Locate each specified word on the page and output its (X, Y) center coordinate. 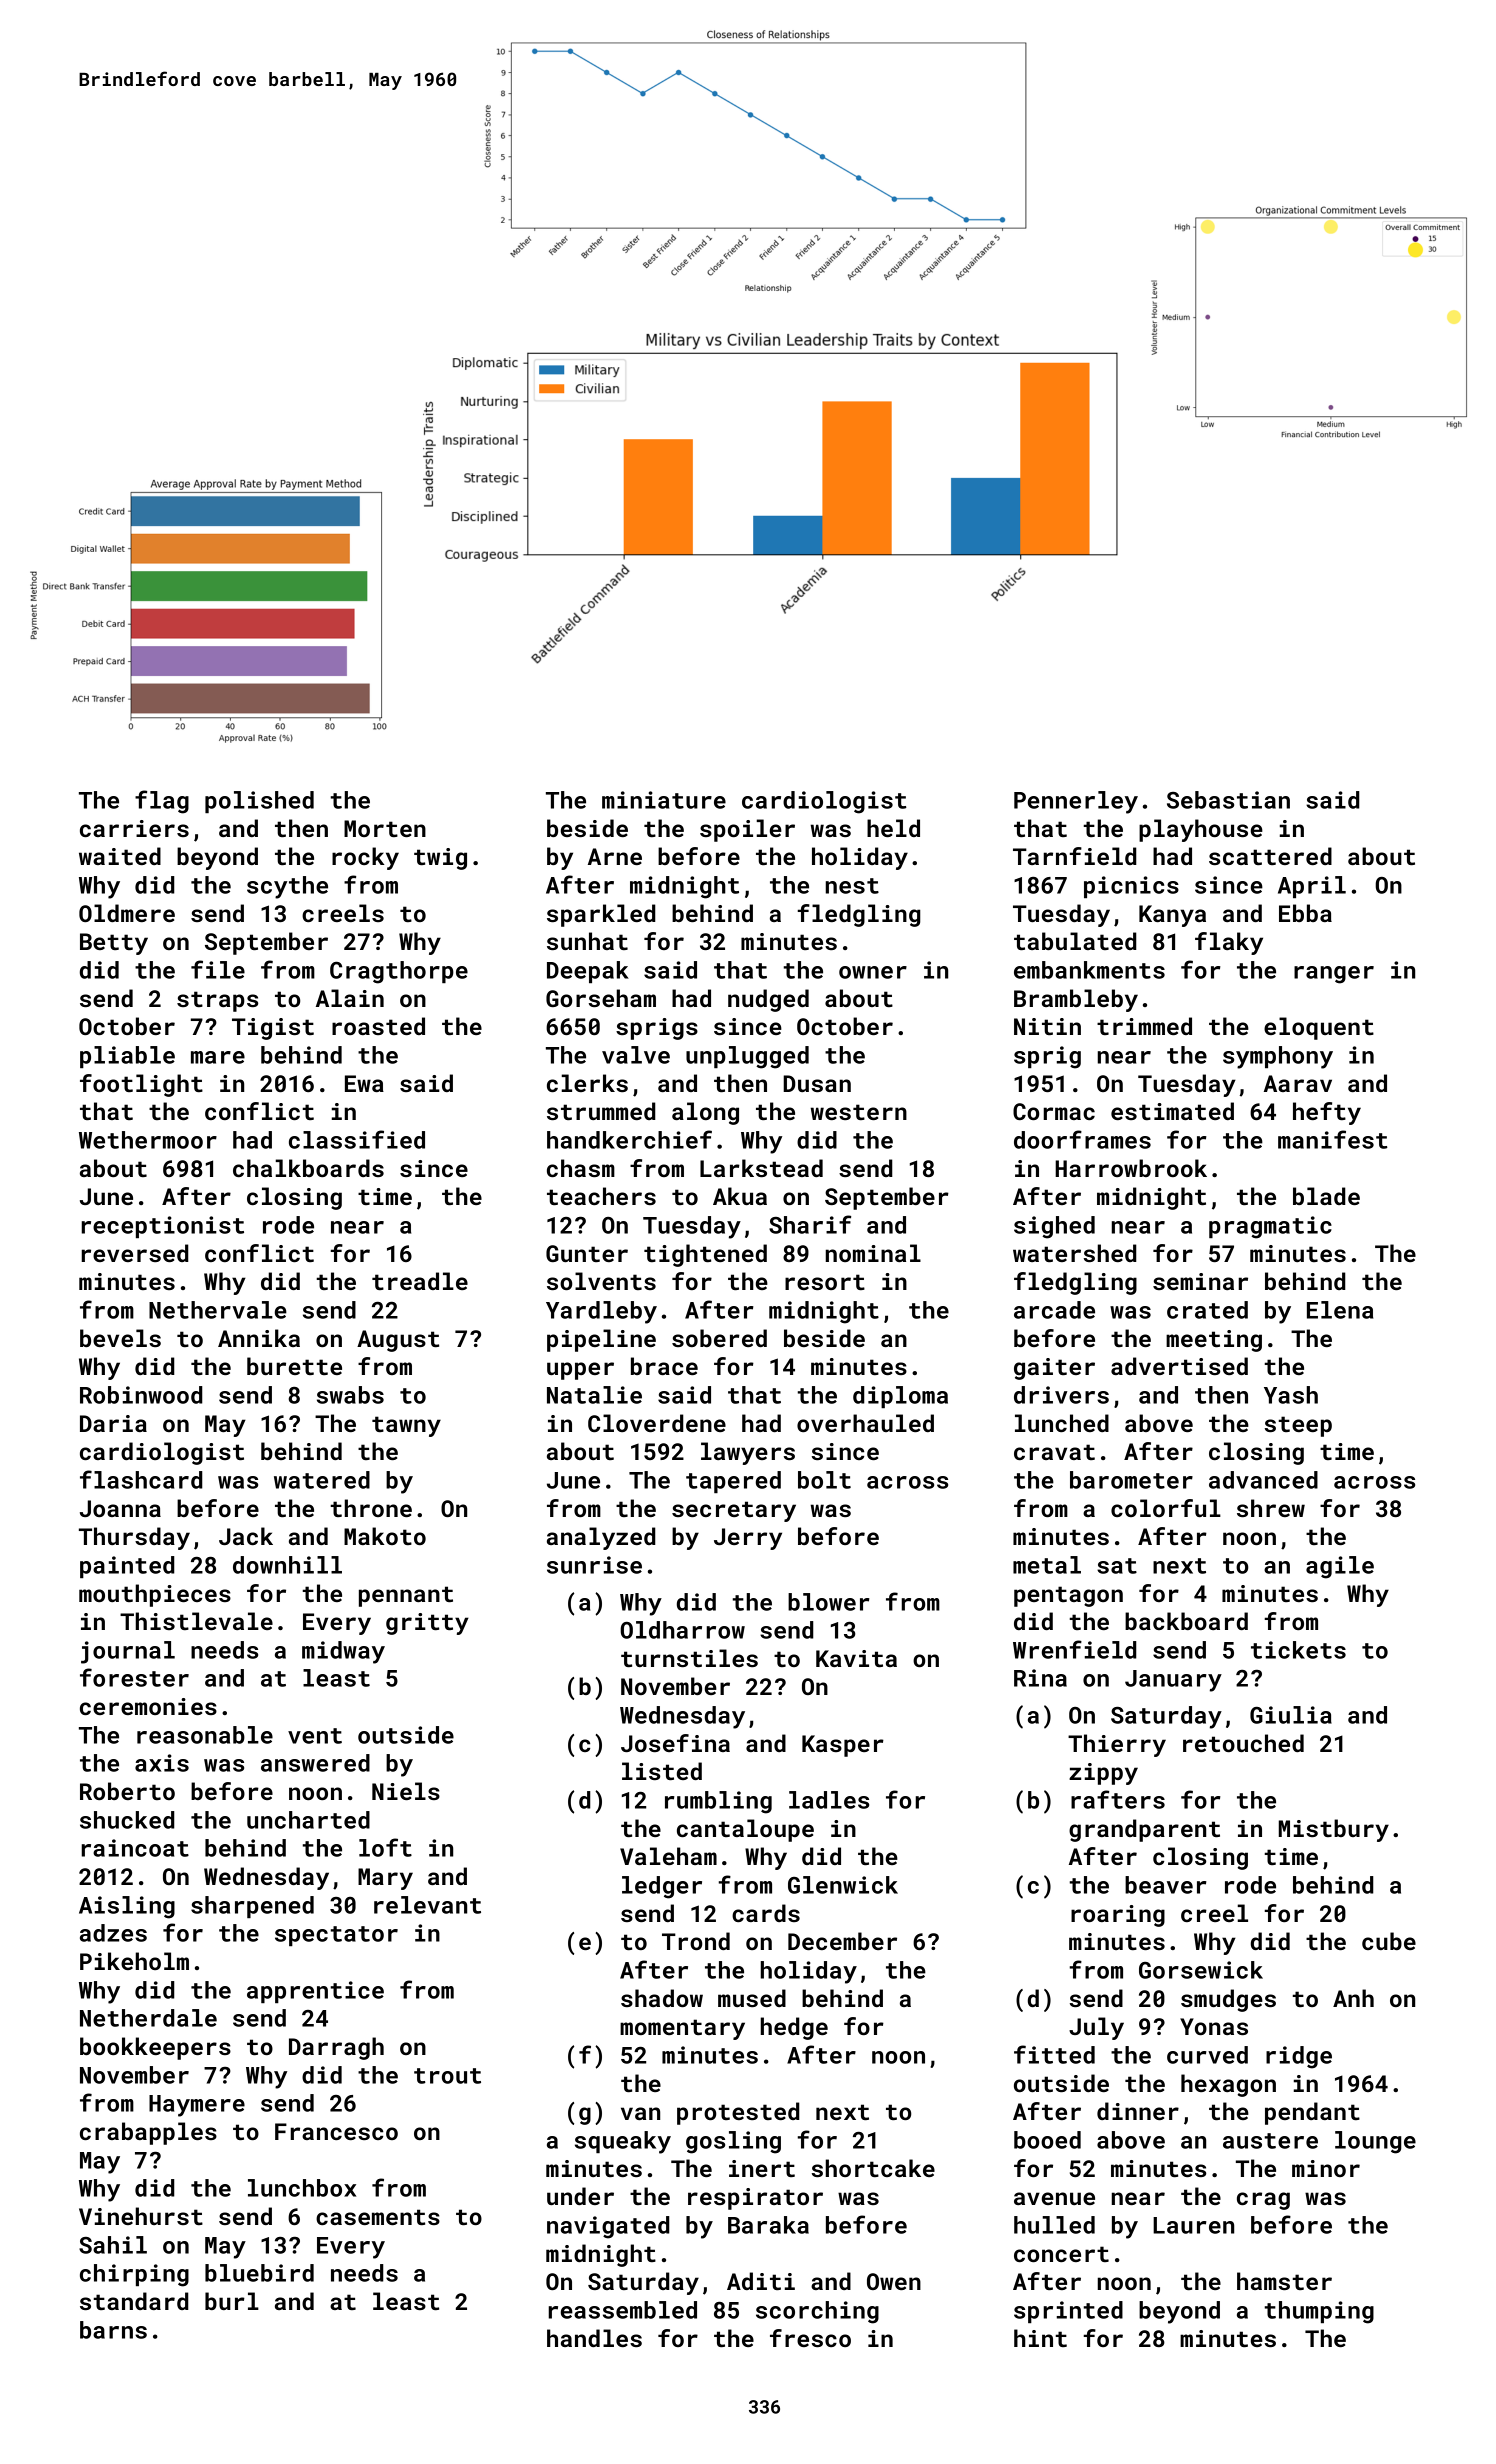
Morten (385, 828)
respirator (755, 2199)
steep (1298, 1426)
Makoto (385, 1536)
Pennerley (1076, 802)
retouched (1243, 1743)
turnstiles (689, 1658)
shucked (127, 1820)
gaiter (1054, 1369)
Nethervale (218, 1310)
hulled (1054, 2225)
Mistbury (1334, 1830)
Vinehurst (141, 2216)
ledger (662, 1887)
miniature (664, 800)
